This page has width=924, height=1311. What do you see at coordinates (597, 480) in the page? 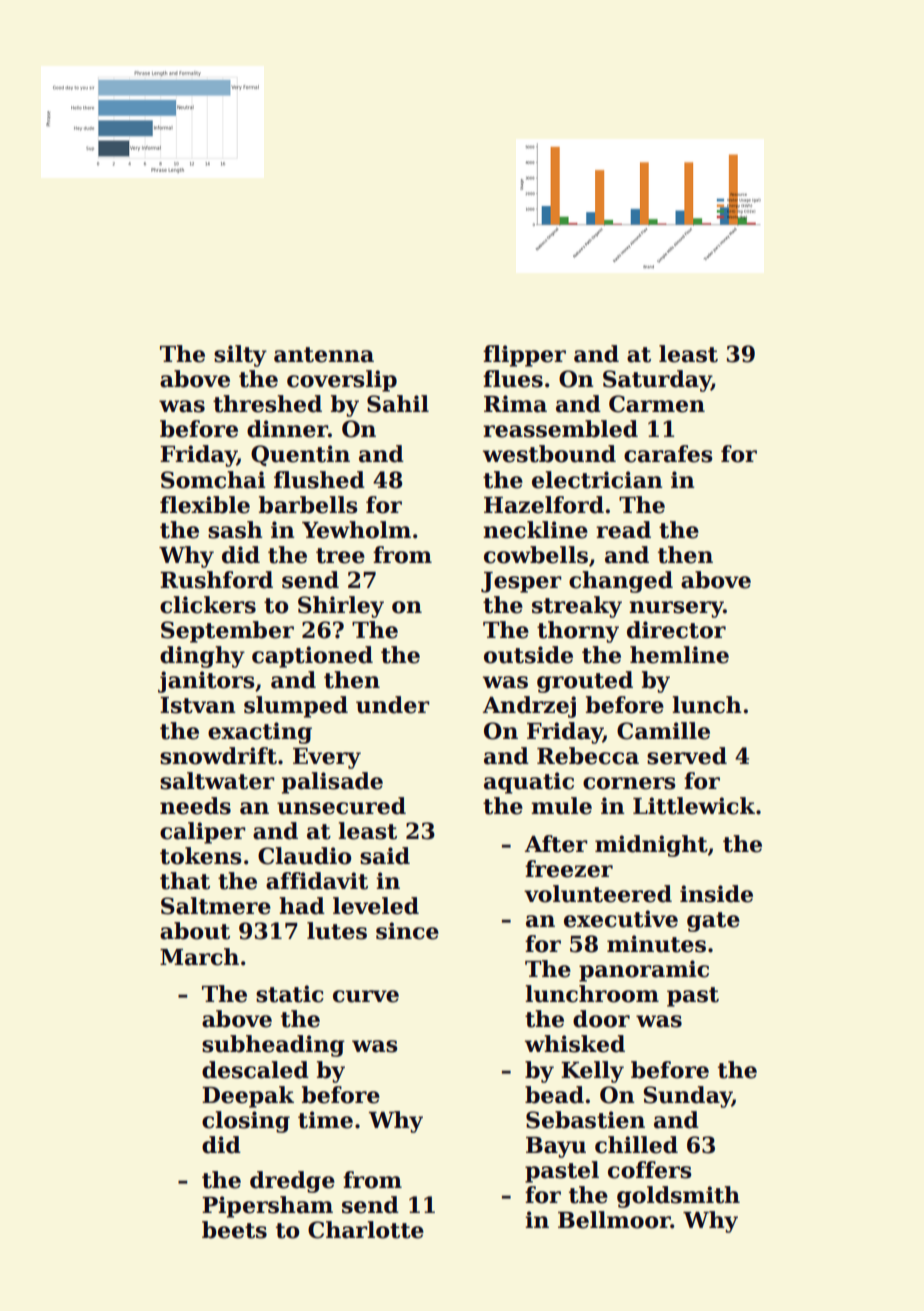
I see `electrician` at bounding box center [597, 480].
